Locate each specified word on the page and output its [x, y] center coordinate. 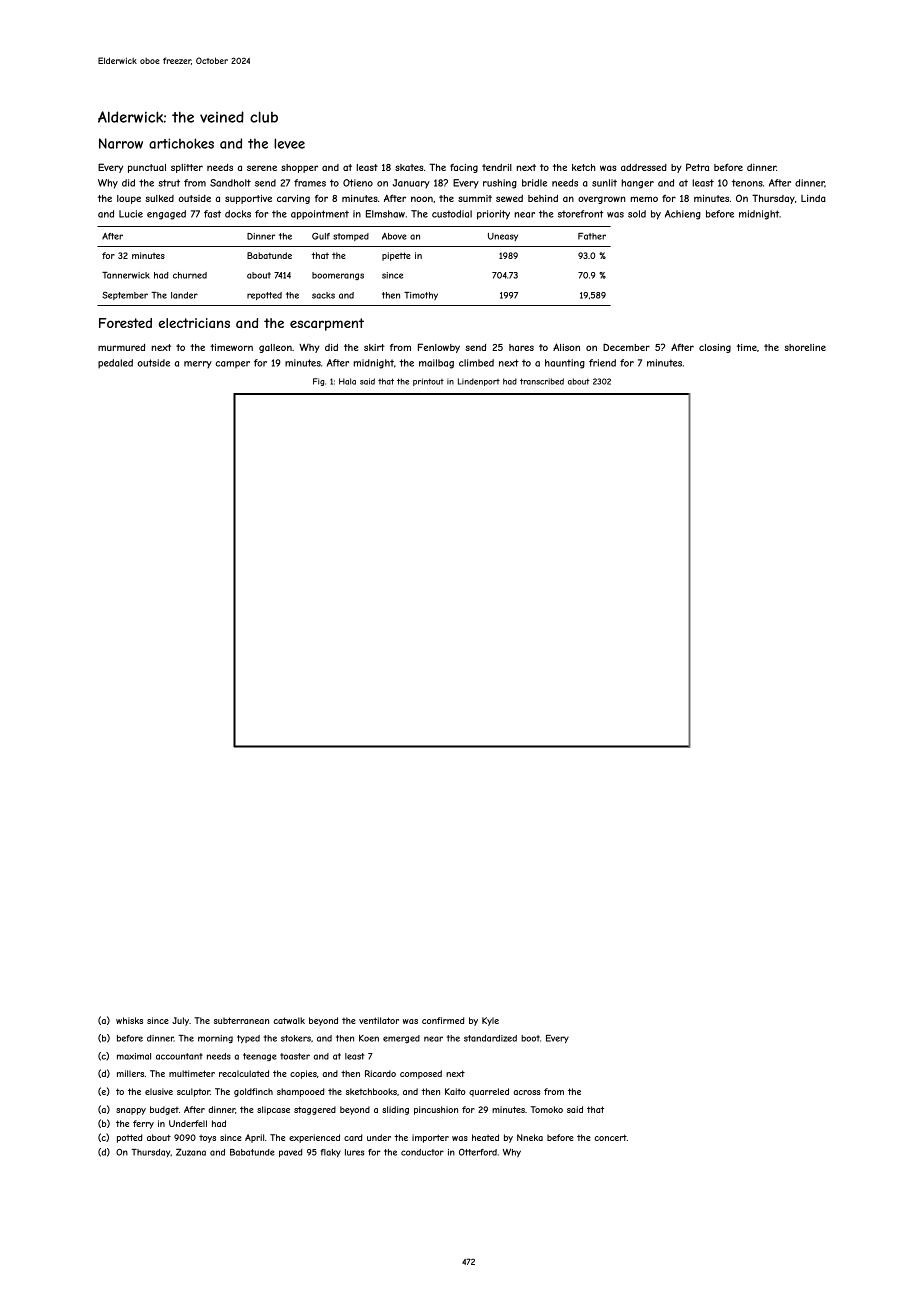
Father [592, 236]
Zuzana [191, 1152]
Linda [813, 198]
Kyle [490, 1021]
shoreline [805, 347]
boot [530, 1038]
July [180, 1021]
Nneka [530, 1137]
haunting [565, 364]
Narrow [121, 143]
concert [610, 1137]
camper [233, 364]
